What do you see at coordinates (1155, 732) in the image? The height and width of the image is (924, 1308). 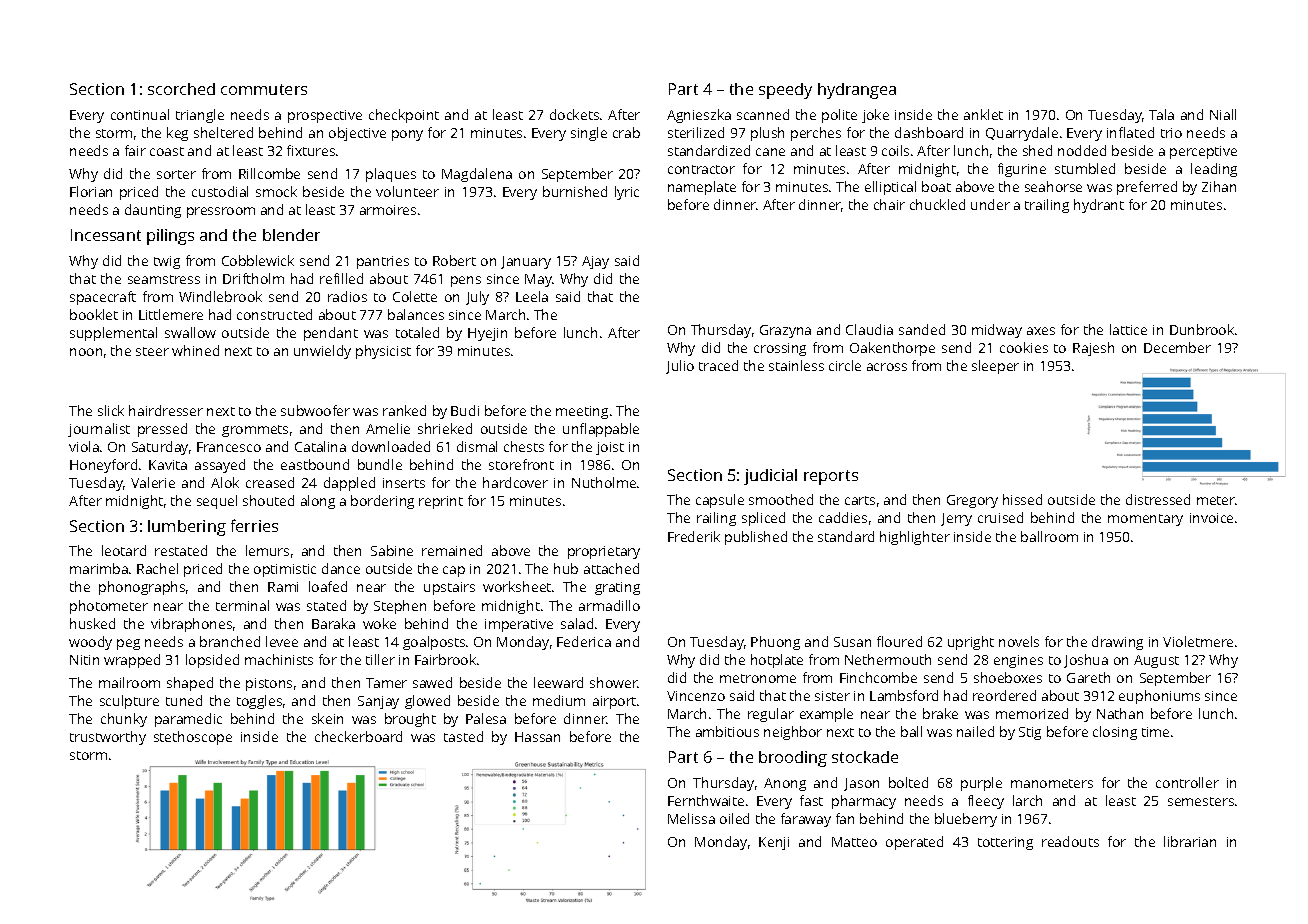 I see `time` at bounding box center [1155, 732].
